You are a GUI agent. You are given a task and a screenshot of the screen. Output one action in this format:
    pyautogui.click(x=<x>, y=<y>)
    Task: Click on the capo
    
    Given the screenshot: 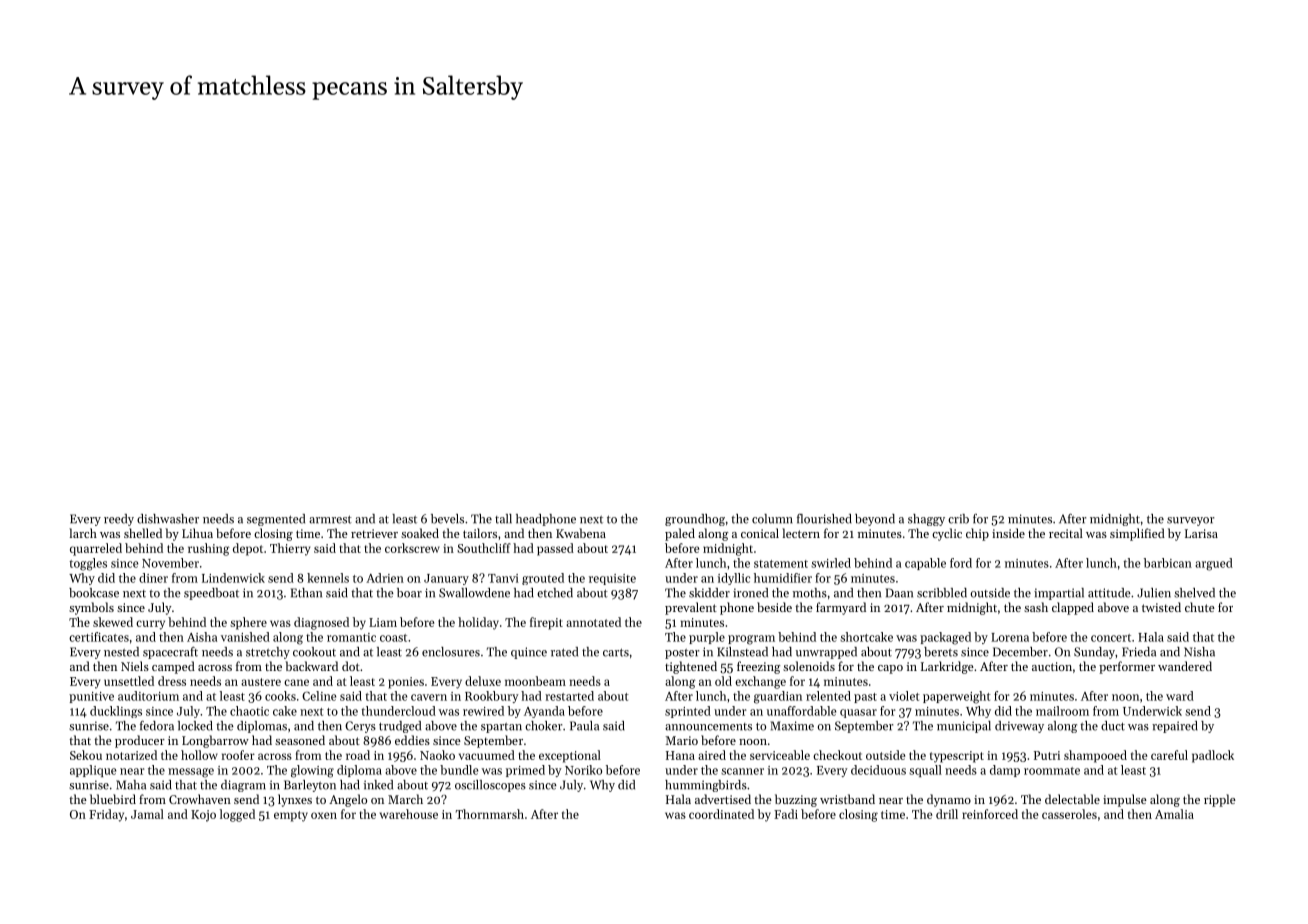 What is the action you would take?
    pyautogui.click(x=890, y=669)
